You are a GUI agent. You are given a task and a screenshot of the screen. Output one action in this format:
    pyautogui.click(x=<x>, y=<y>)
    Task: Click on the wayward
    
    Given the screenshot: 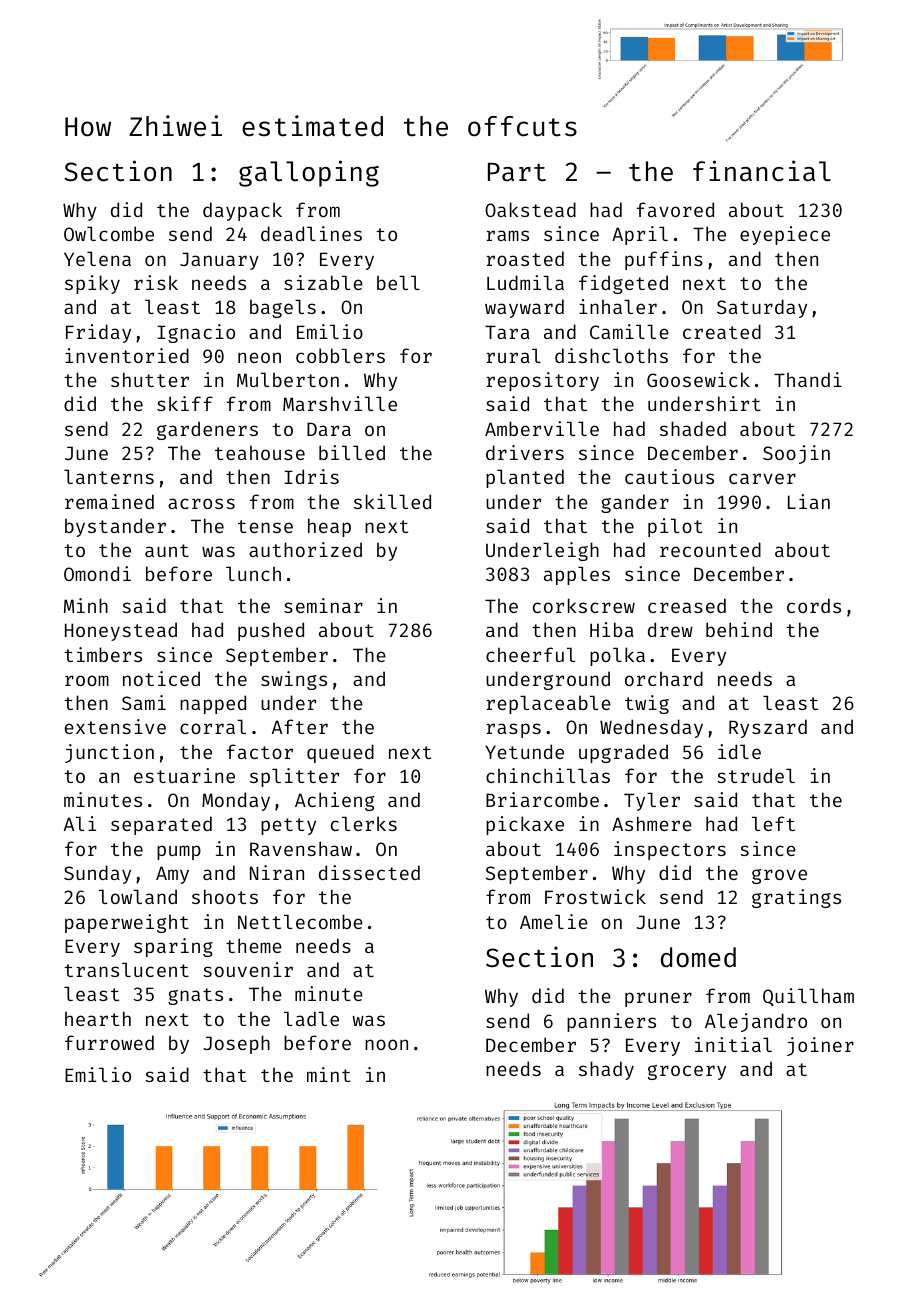 What is the action you would take?
    pyautogui.click(x=524, y=308)
